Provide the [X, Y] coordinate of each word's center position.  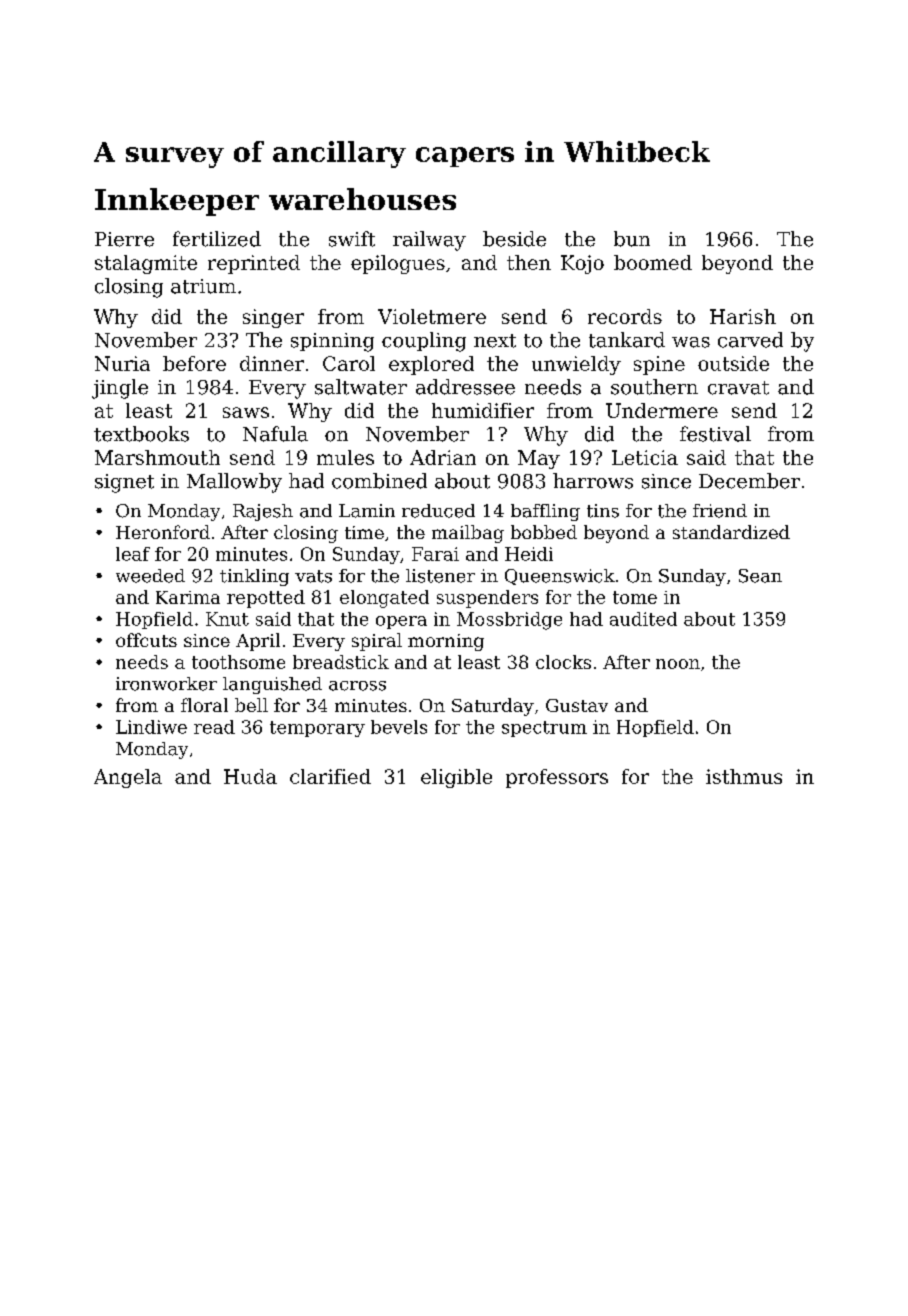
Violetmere [432, 316]
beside [514, 239]
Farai [435, 554]
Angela [128, 778]
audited [643, 619]
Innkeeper [177, 202]
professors [557, 778]
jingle [120, 389]
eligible [456, 778]
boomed [653, 262]
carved [750, 340]
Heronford [163, 532]
